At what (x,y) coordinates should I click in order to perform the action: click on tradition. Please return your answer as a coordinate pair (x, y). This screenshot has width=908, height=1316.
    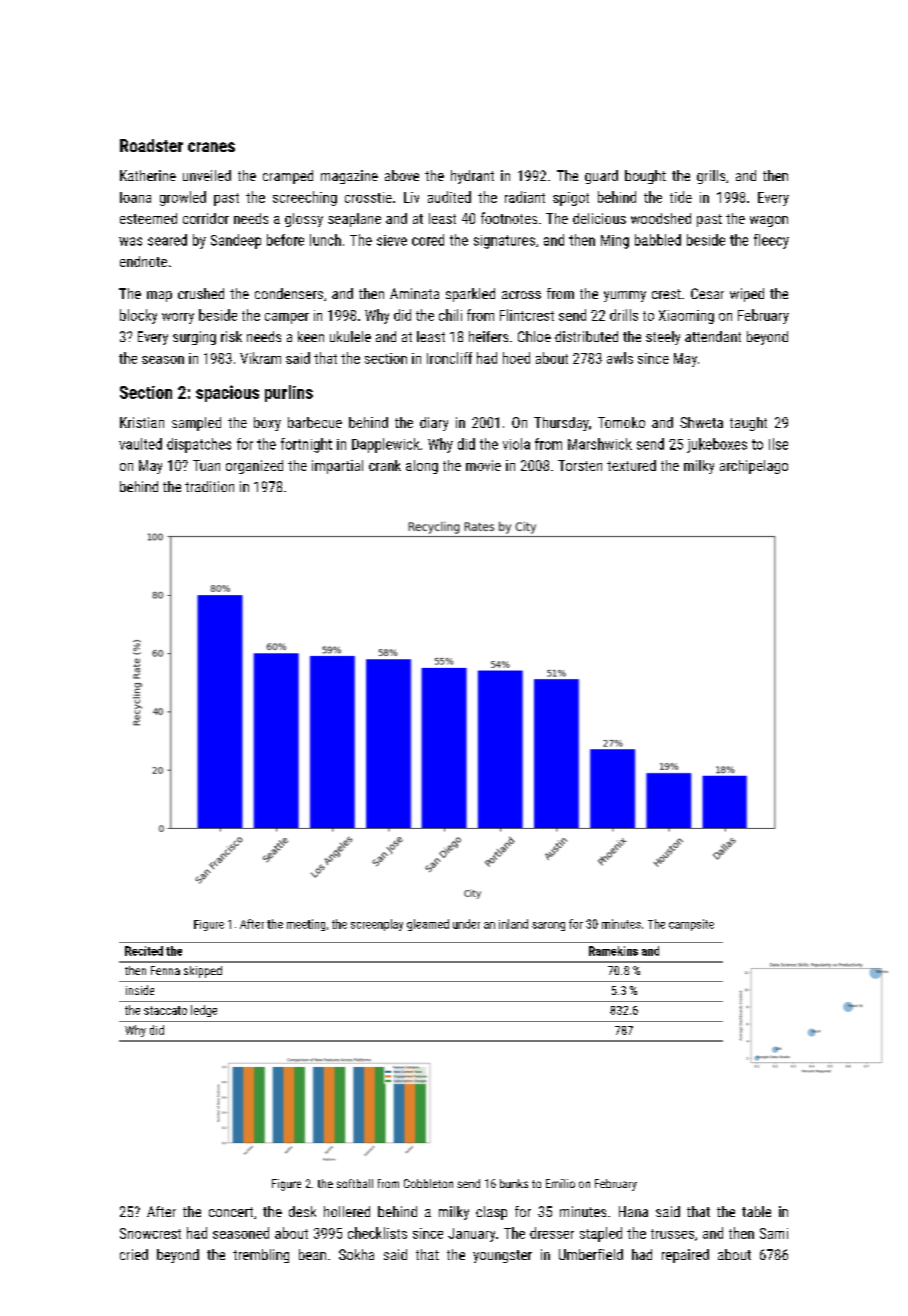
    Looking at the image, I should click on (209, 486).
